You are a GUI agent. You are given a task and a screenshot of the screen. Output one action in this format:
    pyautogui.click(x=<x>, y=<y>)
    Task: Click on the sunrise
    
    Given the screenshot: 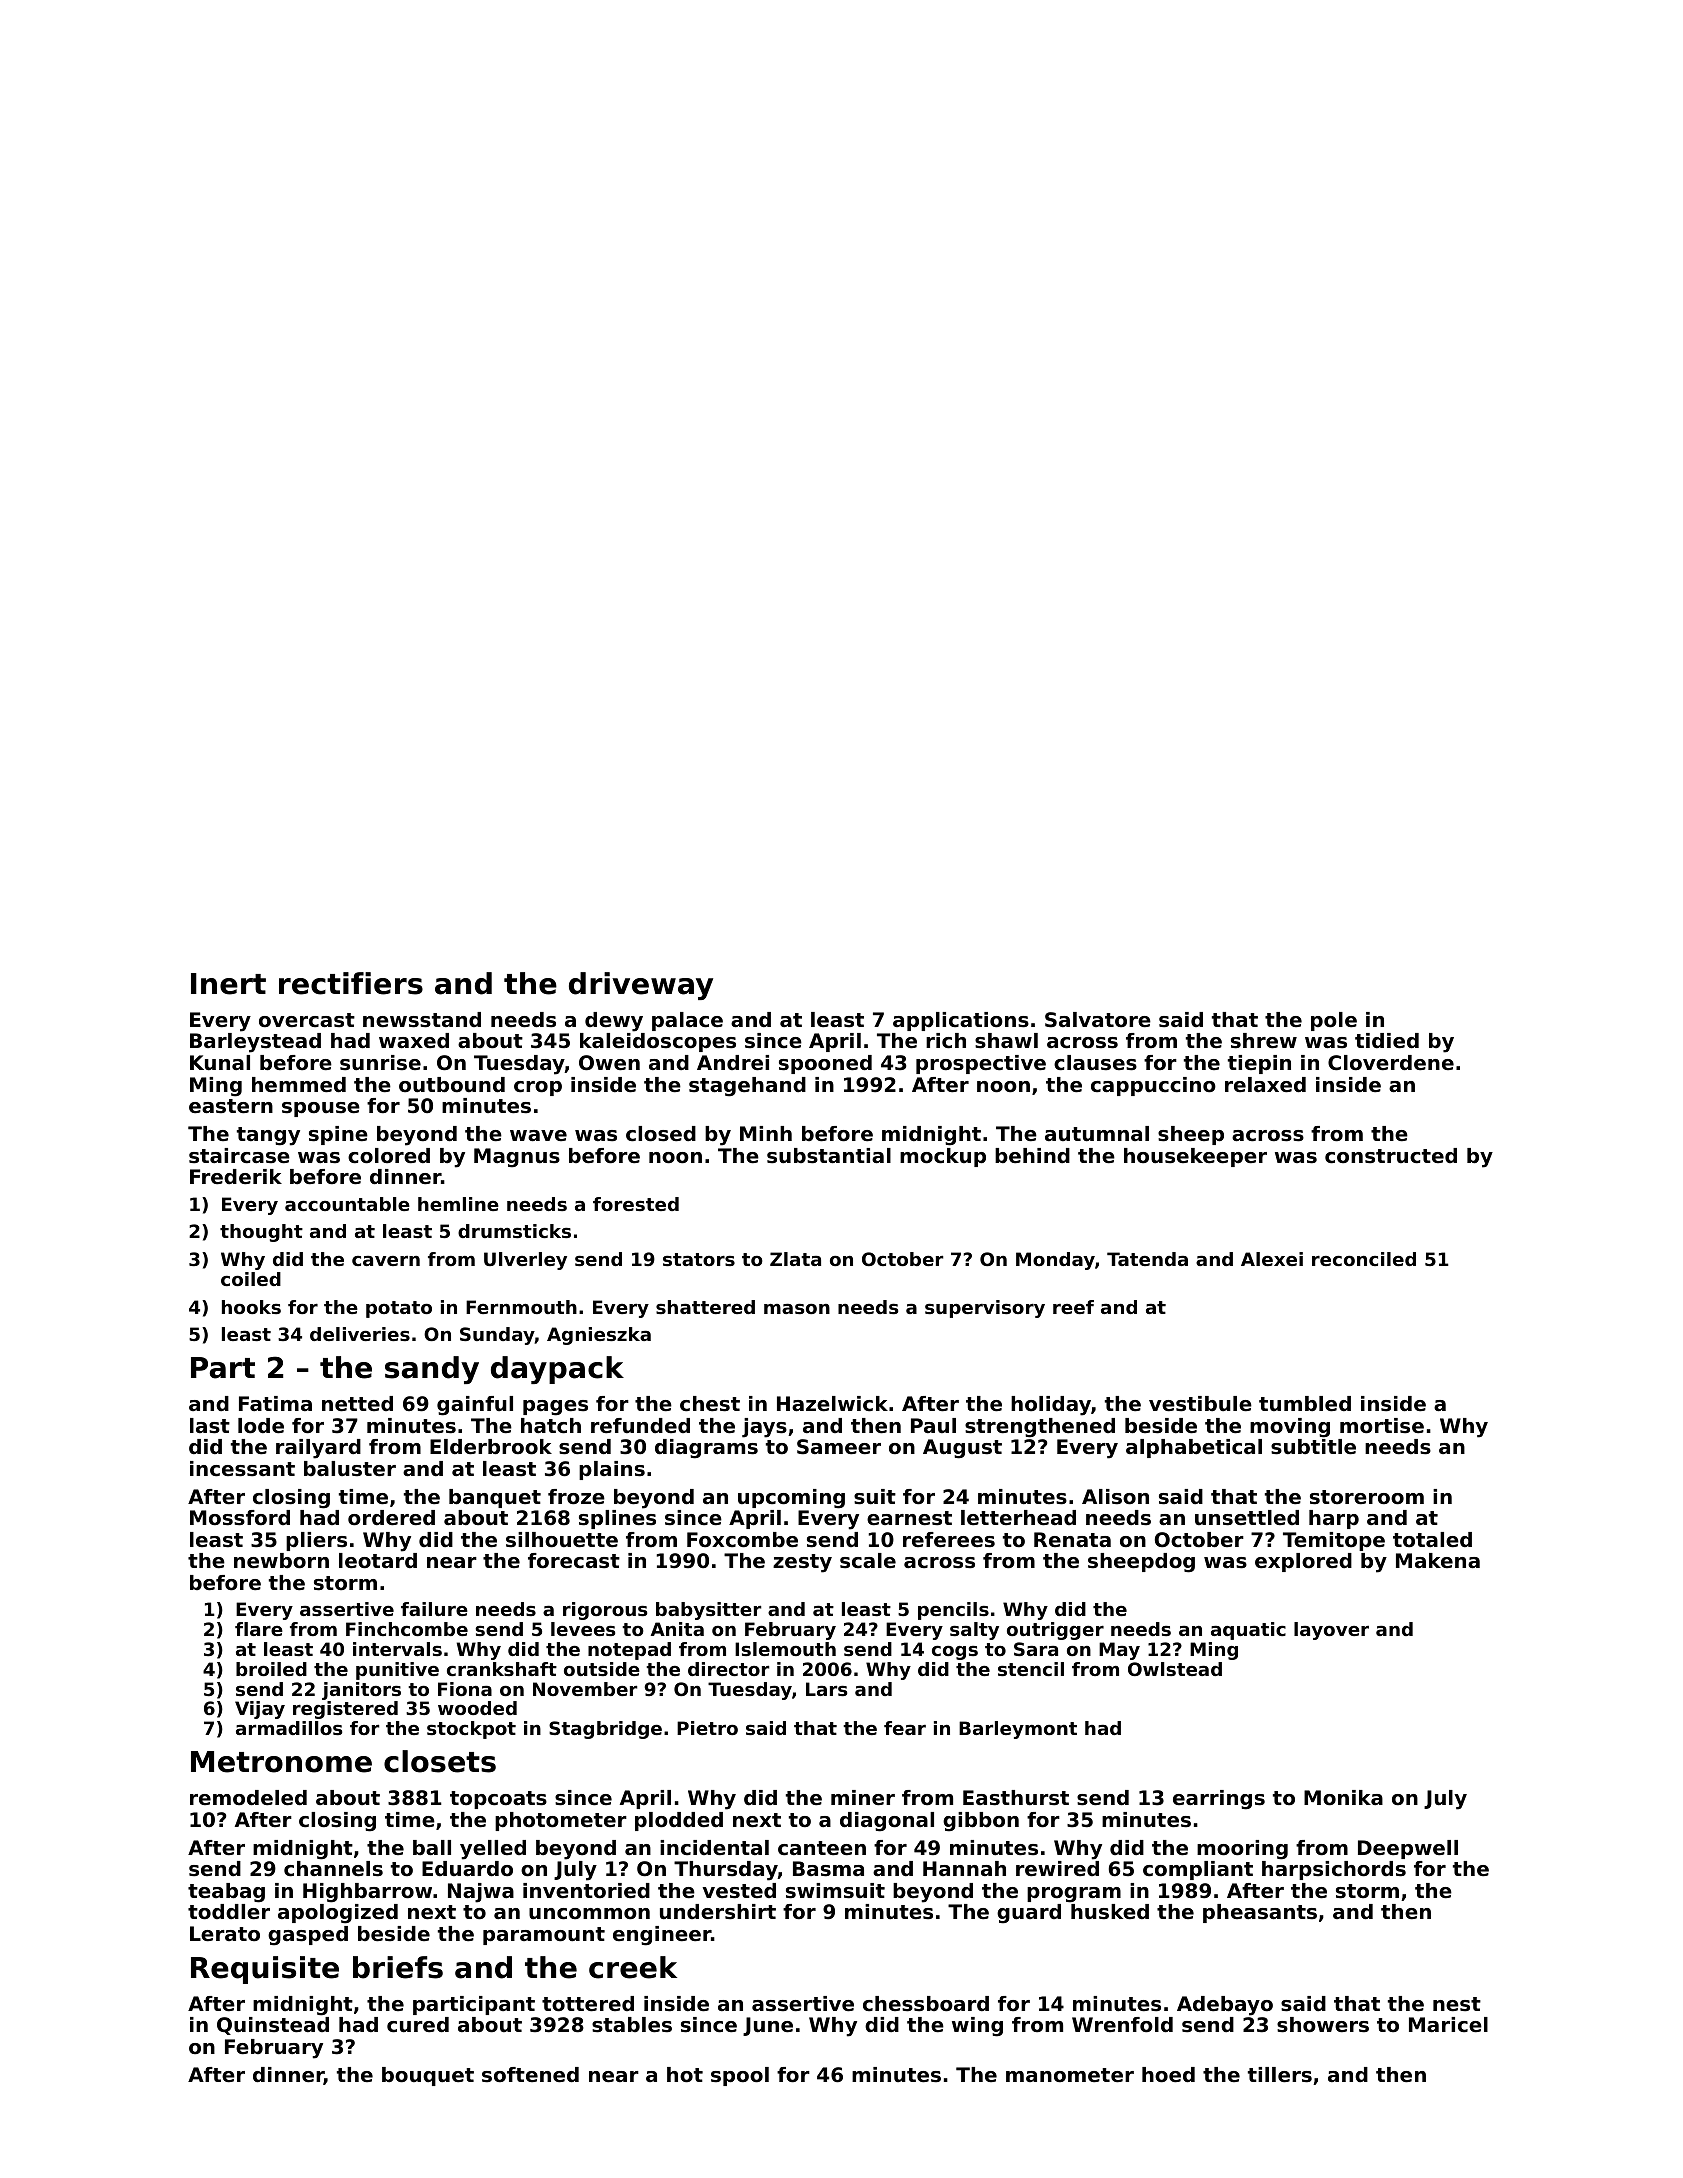 What is the action you would take?
    pyautogui.click(x=380, y=1063)
